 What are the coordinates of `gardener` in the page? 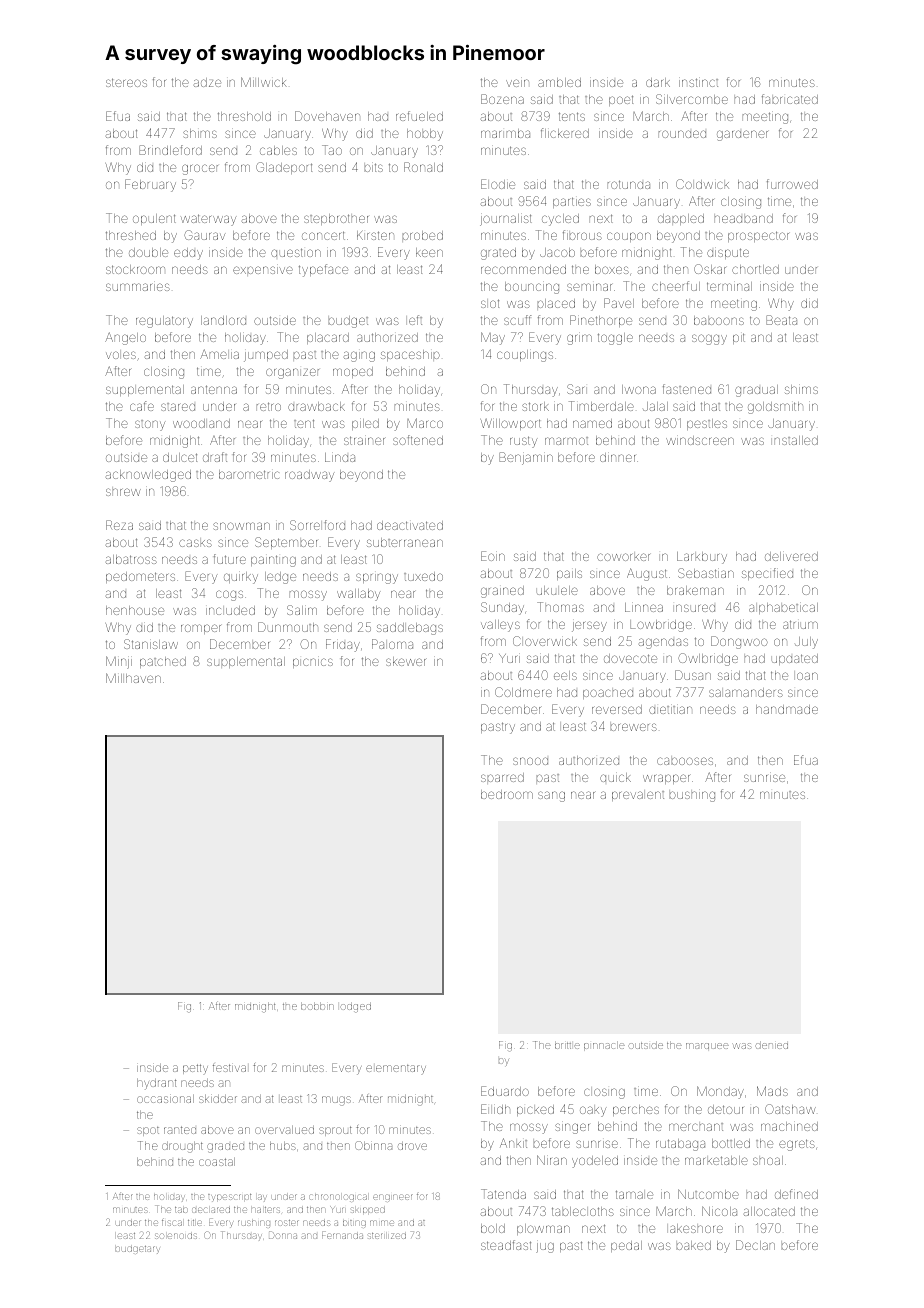 It's located at (742, 135).
